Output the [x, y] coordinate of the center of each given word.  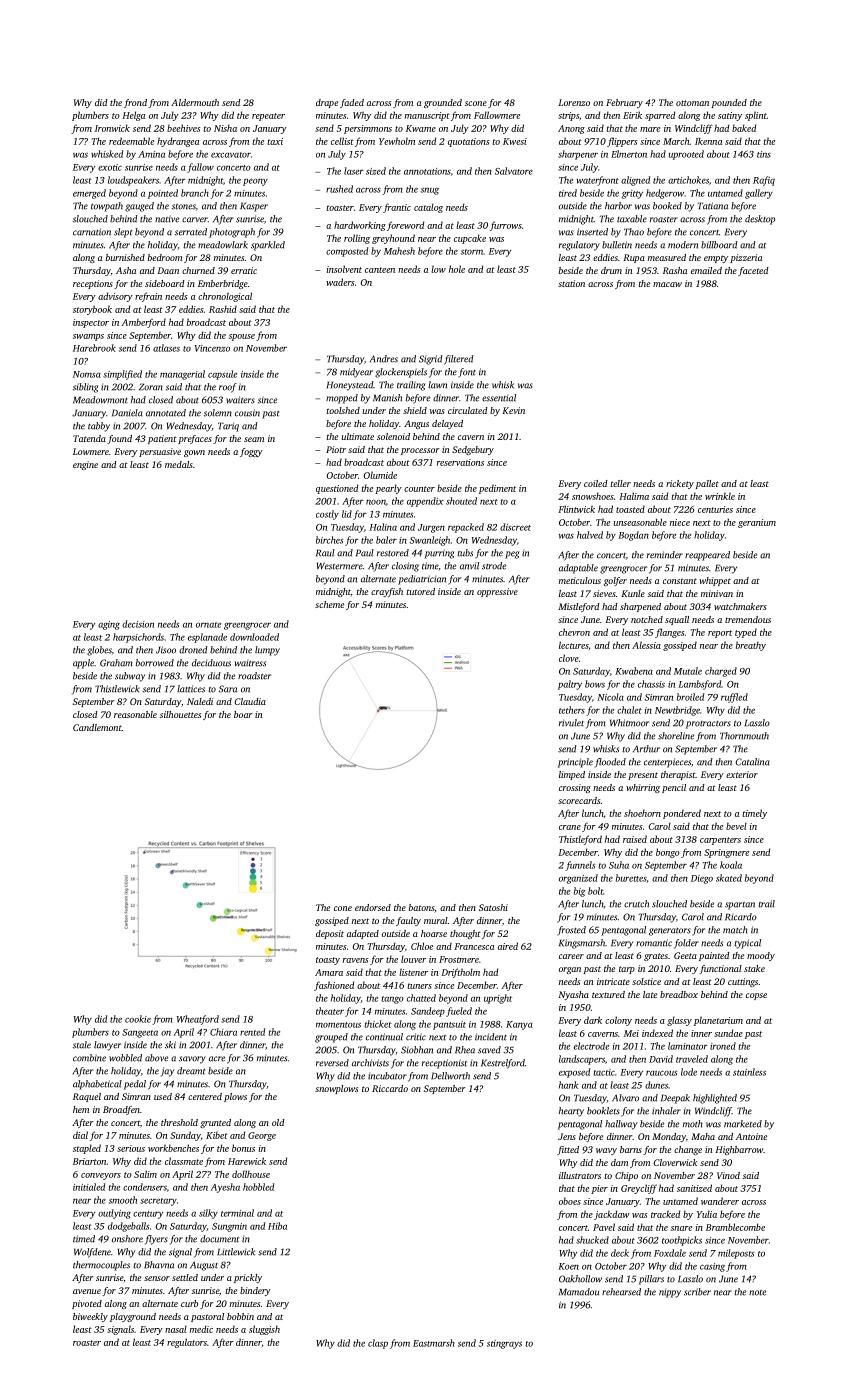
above [156, 1058]
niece [680, 522]
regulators [187, 1343]
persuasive [160, 452]
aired [508, 946]
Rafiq [764, 181]
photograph [232, 233]
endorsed [373, 907]
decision [138, 624]
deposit [330, 934]
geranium [757, 523]
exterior [742, 774]
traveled [692, 1059]
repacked [466, 528]
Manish [387, 398]
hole [457, 269]
